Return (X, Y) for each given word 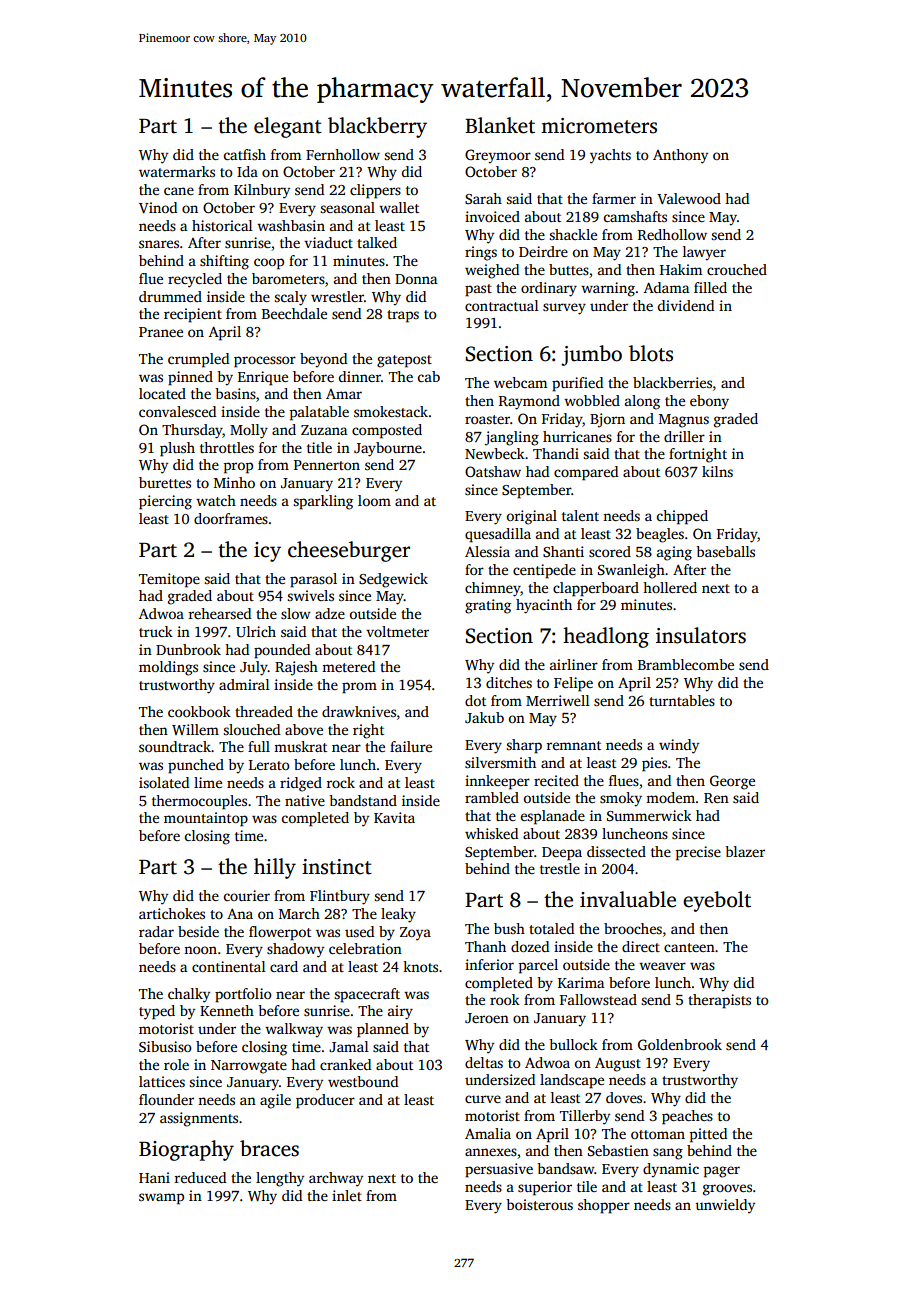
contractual (502, 305)
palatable (319, 413)
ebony (709, 402)
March (299, 913)
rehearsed (220, 613)
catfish (245, 154)
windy (679, 746)
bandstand (363, 800)
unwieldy (725, 1206)
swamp (161, 1199)
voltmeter (397, 631)
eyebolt (717, 901)
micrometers (599, 126)
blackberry (377, 127)
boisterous (539, 1204)
